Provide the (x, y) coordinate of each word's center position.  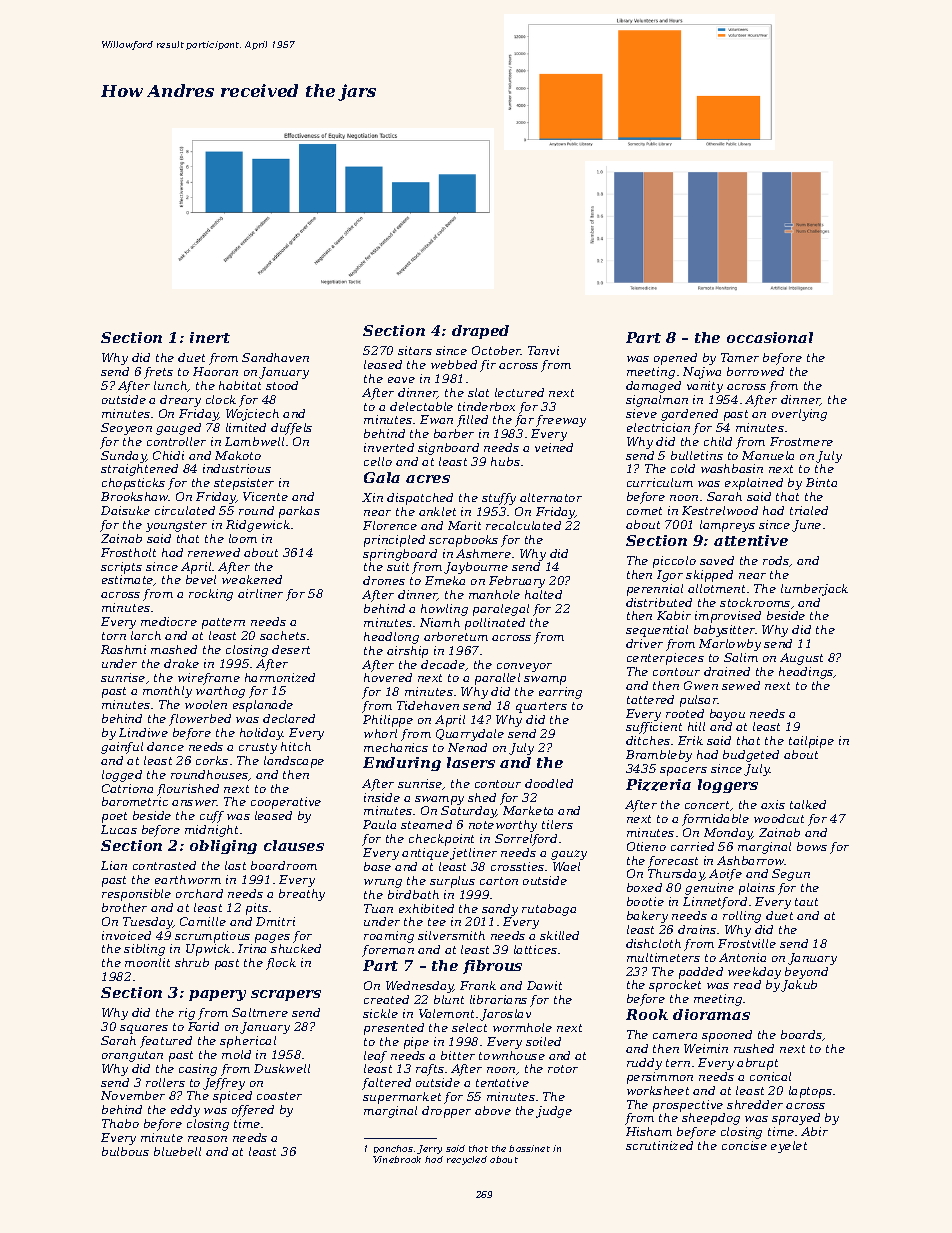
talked (808, 804)
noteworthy (503, 826)
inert (210, 337)
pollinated (495, 624)
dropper (446, 1112)
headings (806, 673)
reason (207, 1139)
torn (114, 636)
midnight (211, 831)
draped (480, 332)
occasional (770, 337)
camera (675, 1036)
